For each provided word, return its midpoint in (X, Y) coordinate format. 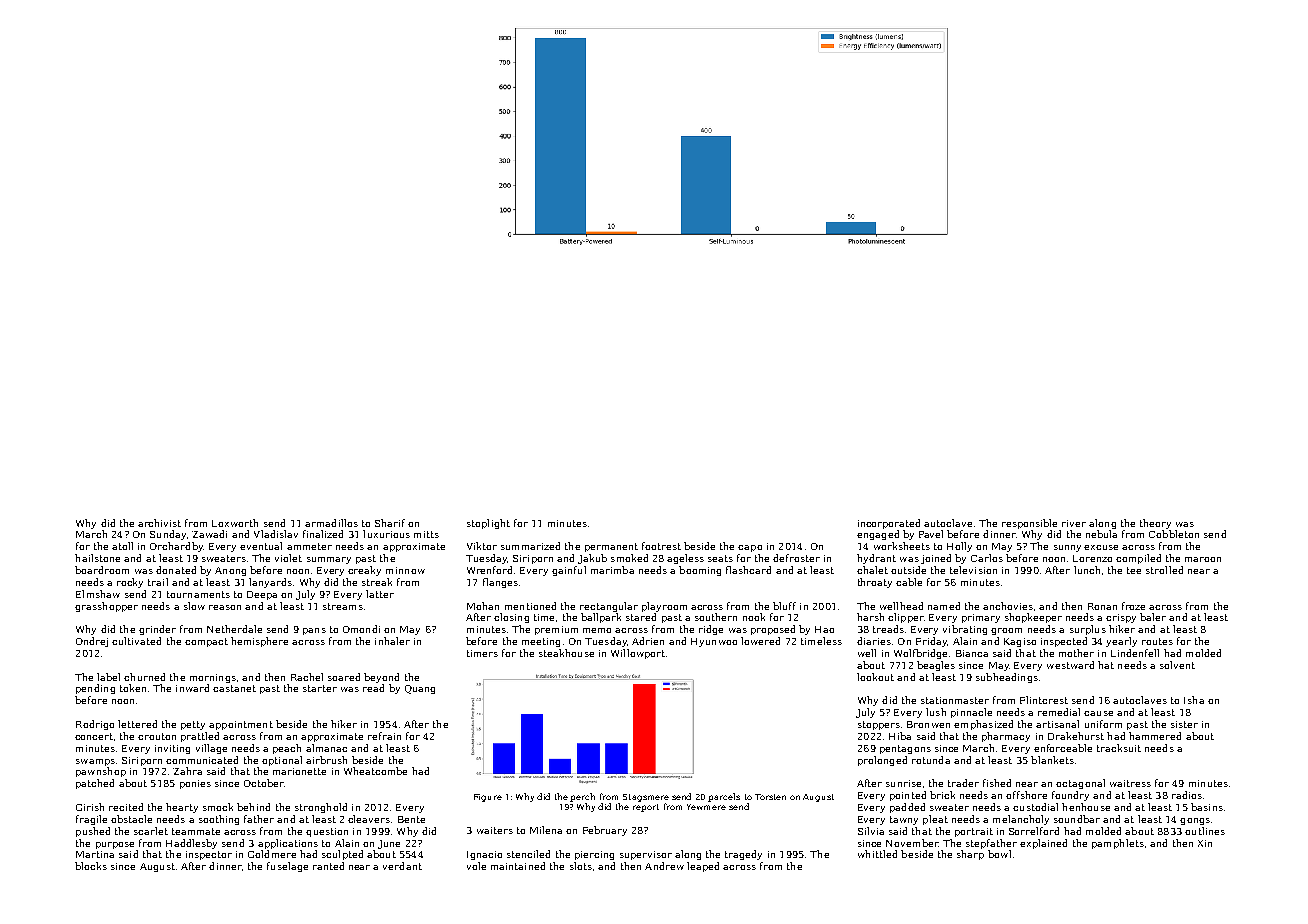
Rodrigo (95, 725)
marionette (299, 771)
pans (314, 631)
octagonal (1080, 784)
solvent (1177, 665)
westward (1070, 665)
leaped (703, 867)
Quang (420, 689)
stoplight (488, 524)
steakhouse (566, 653)
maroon (1203, 559)
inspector (209, 855)
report (646, 808)
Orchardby (176, 547)
